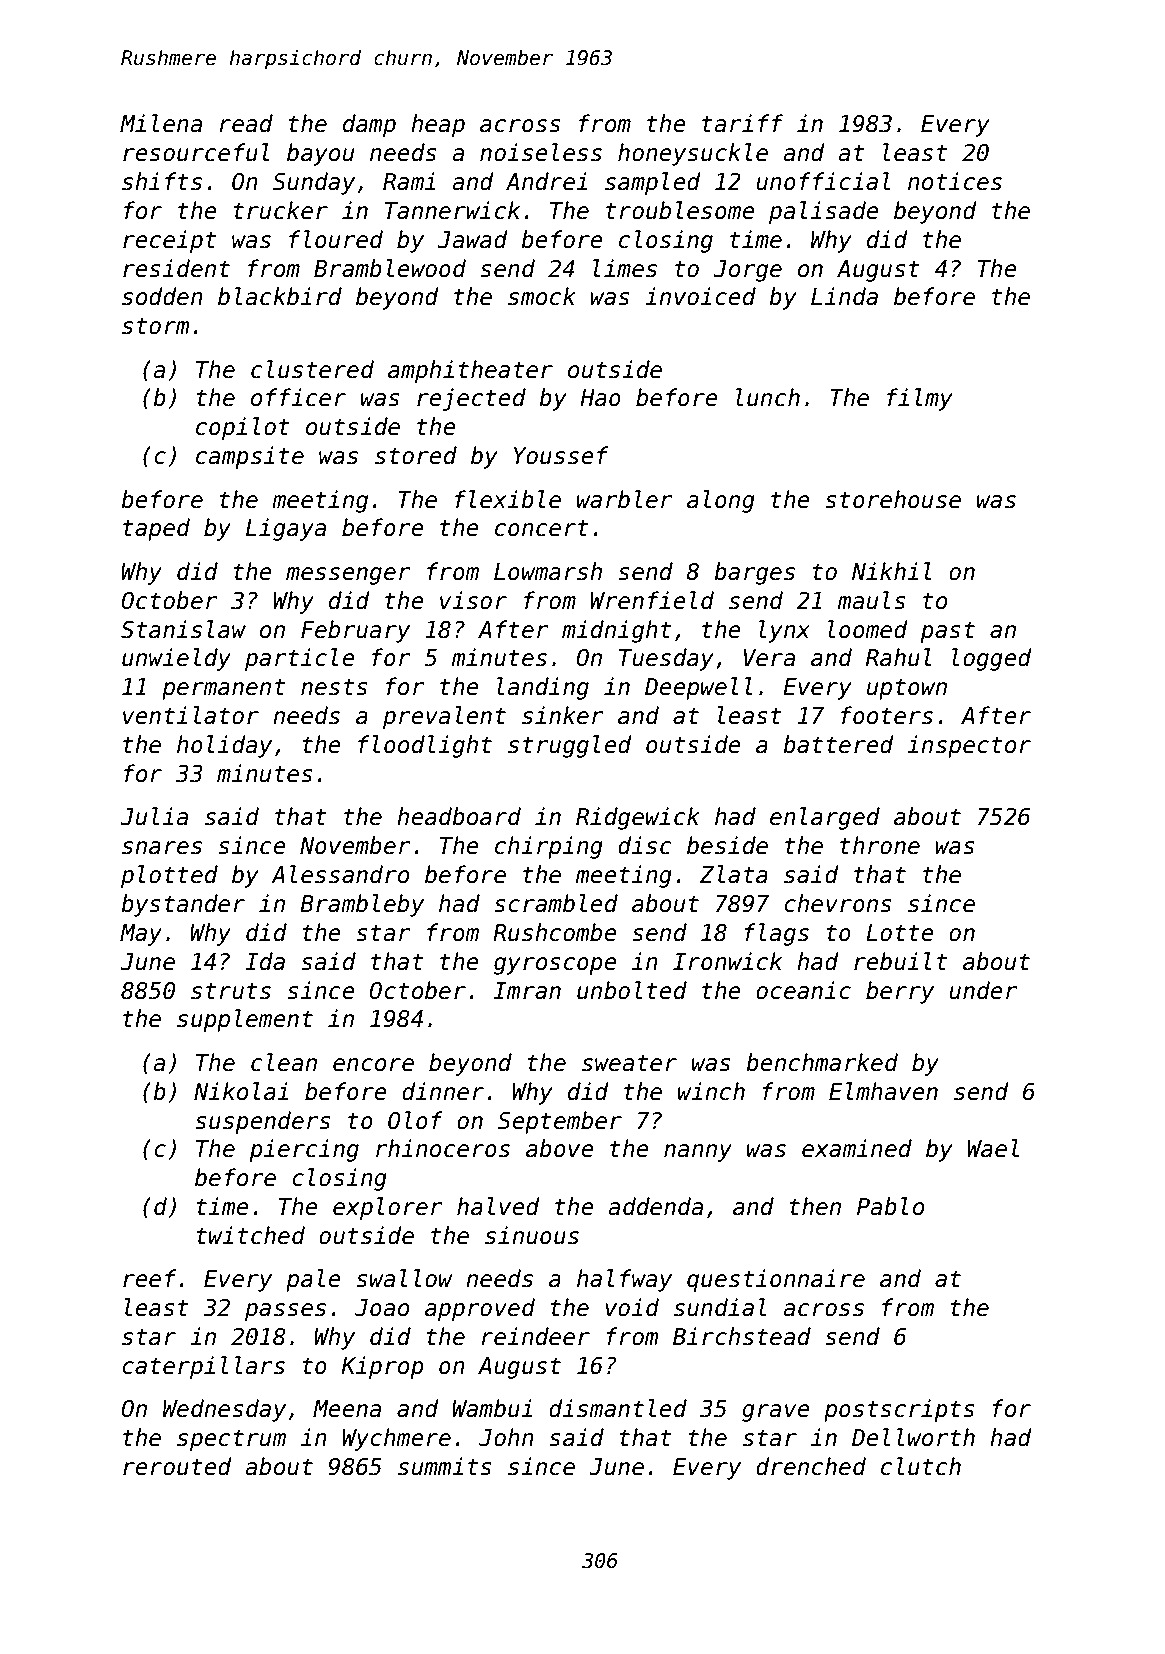 The image size is (1165, 1654). I want to click on Nikolai, so click(241, 1091).
